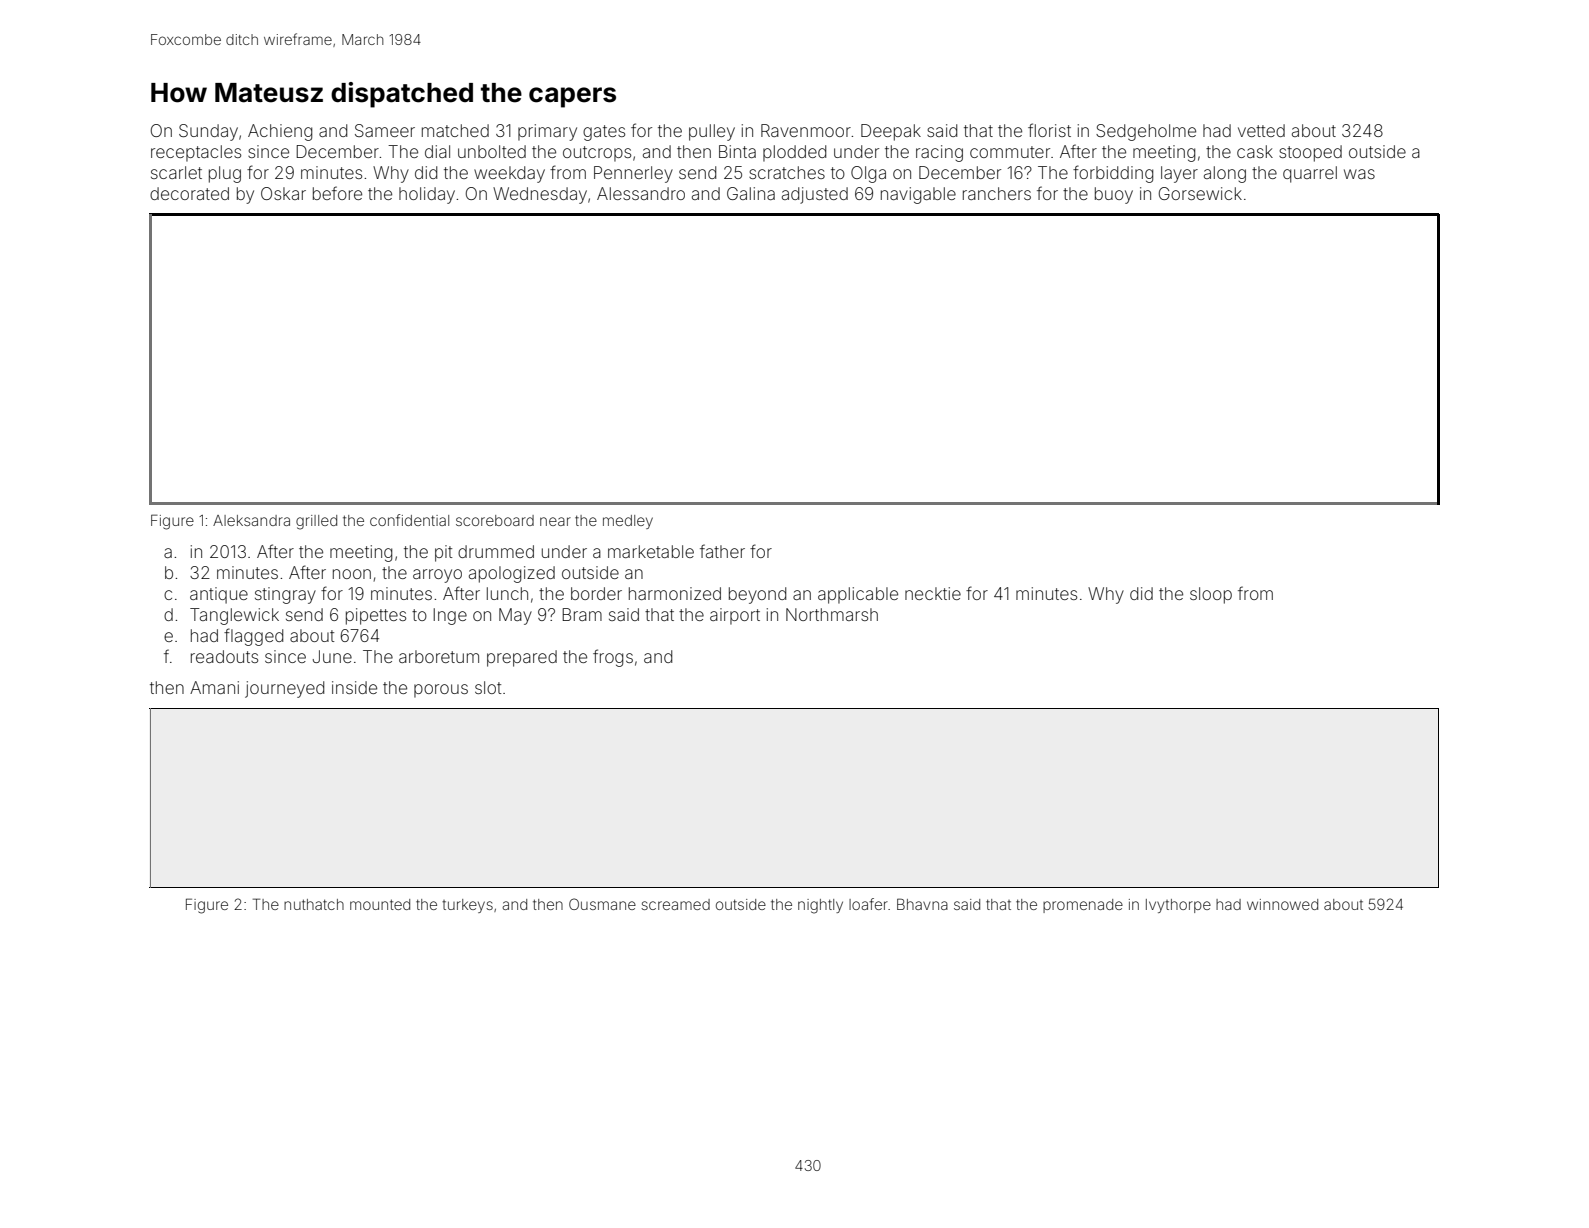 The height and width of the document is (1228, 1589). I want to click on decorated, so click(189, 193).
